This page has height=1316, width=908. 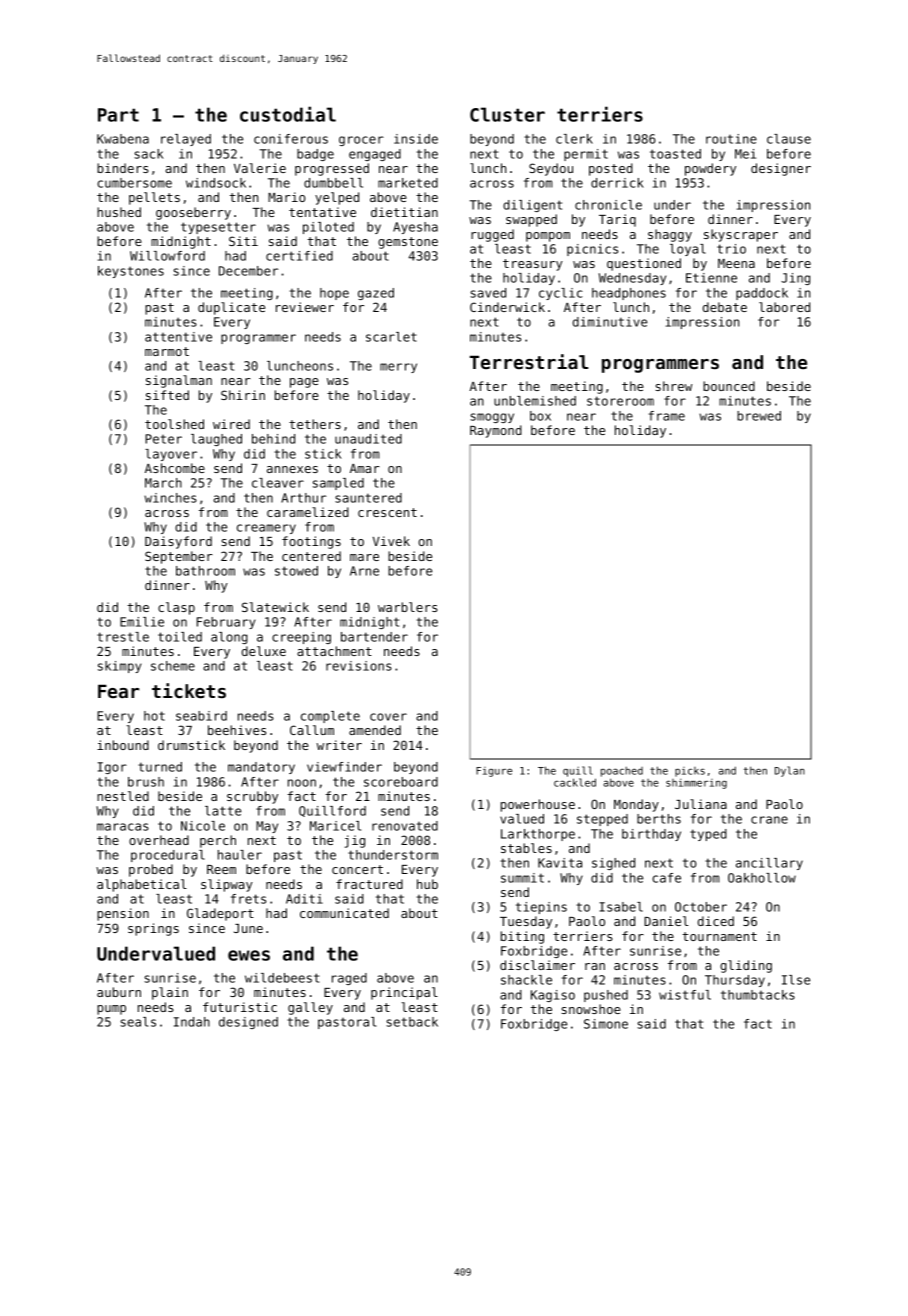 I want to click on Wednesday, so click(x=632, y=279).
